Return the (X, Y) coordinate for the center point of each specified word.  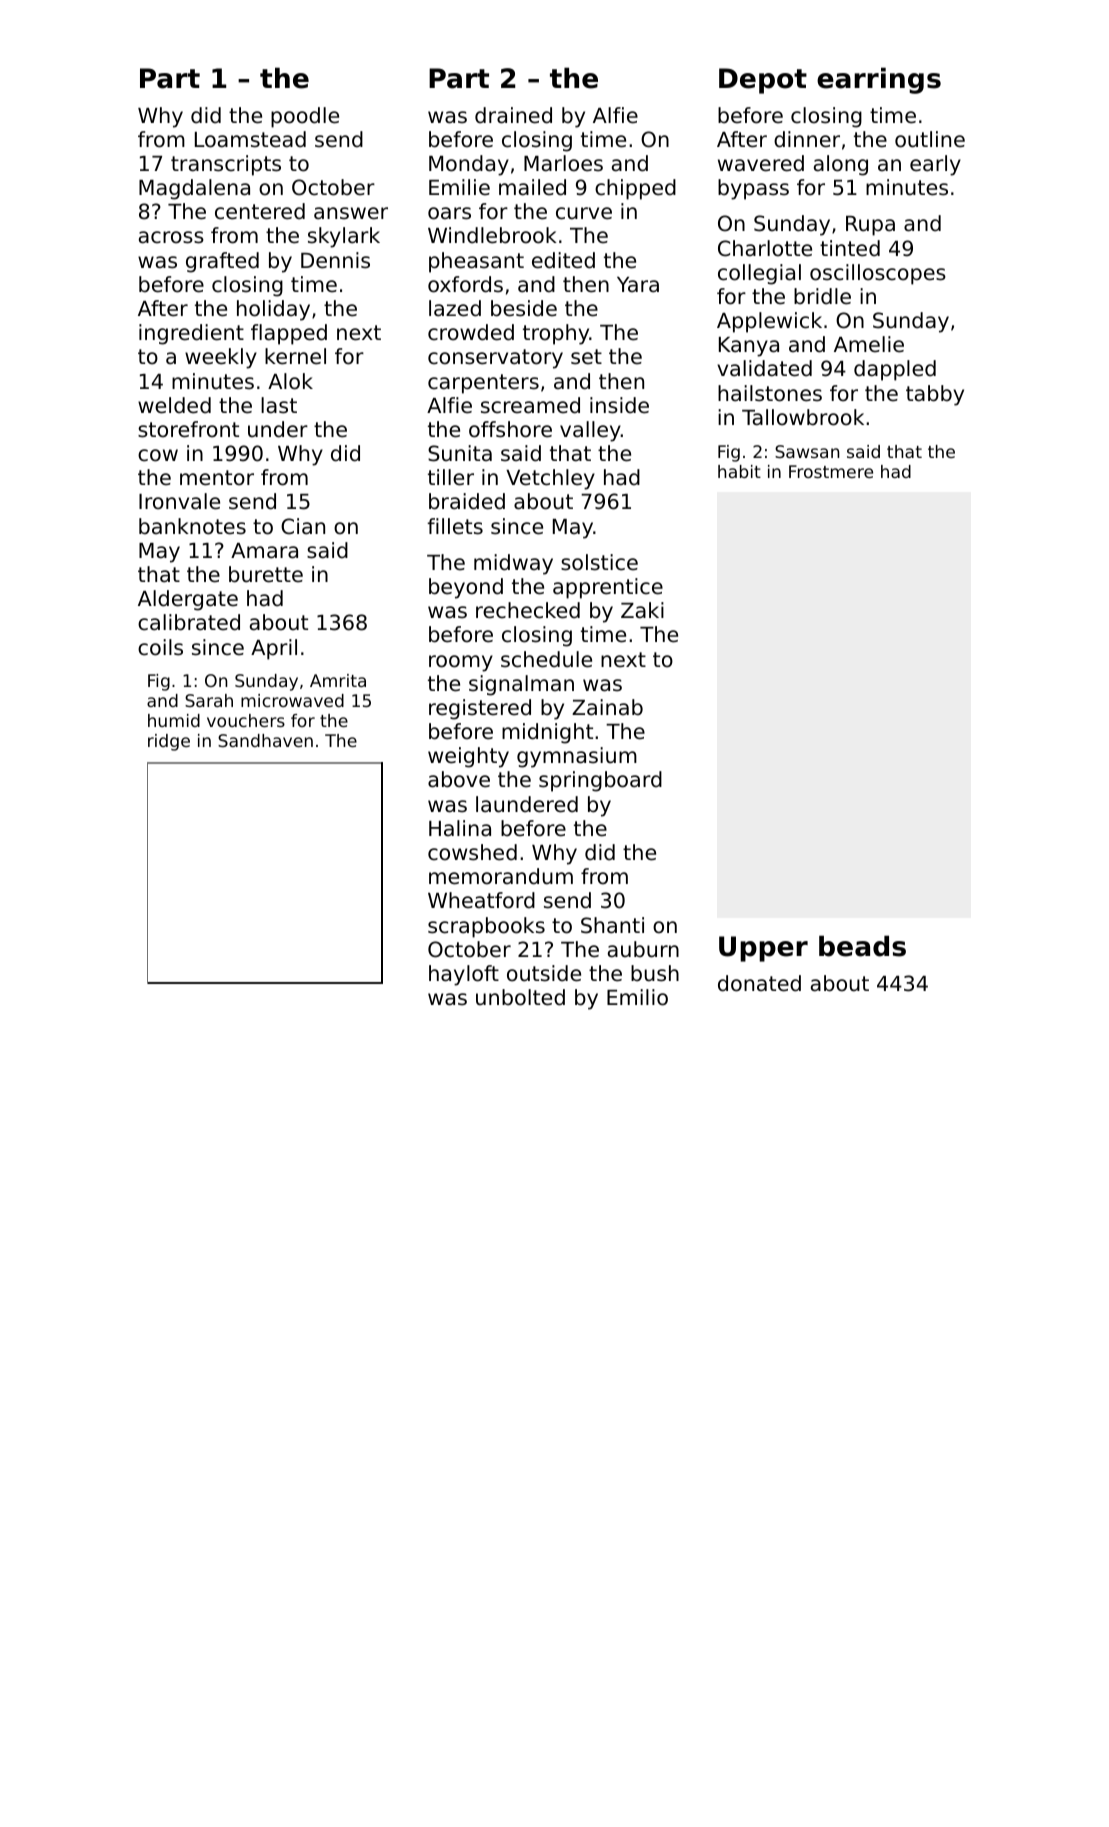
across (171, 237)
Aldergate (188, 600)
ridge (169, 742)
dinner (807, 139)
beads (862, 946)
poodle (305, 117)
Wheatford (481, 900)
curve (584, 213)
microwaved (292, 700)
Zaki (642, 610)
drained (513, 115)
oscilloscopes (878, 274)
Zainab (607, 707)
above (459, 779)
